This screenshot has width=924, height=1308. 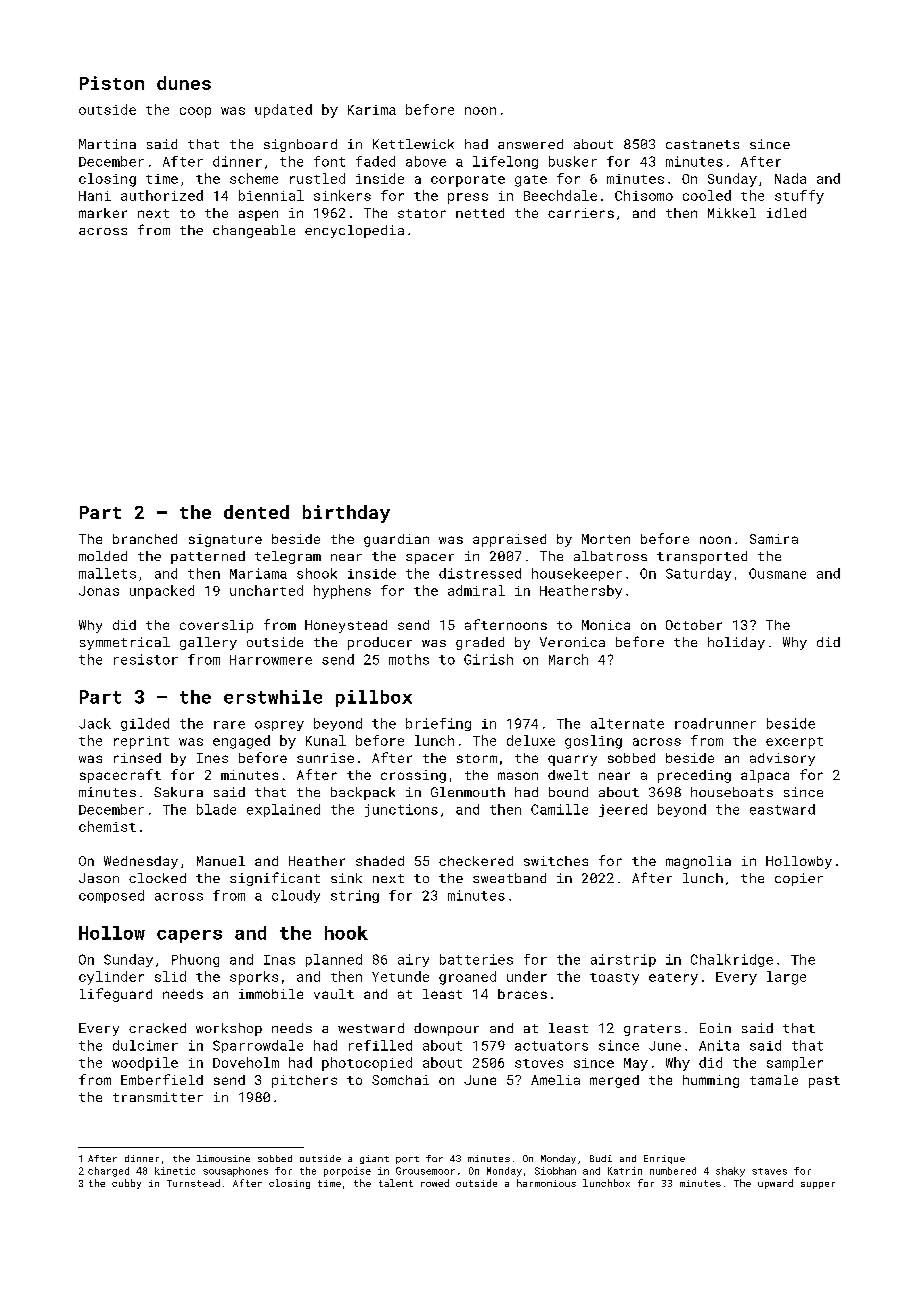 What do you see at coordinates (509, 878) in the screenshot?
I see `sweatband` at bounding box center [509, 878].
